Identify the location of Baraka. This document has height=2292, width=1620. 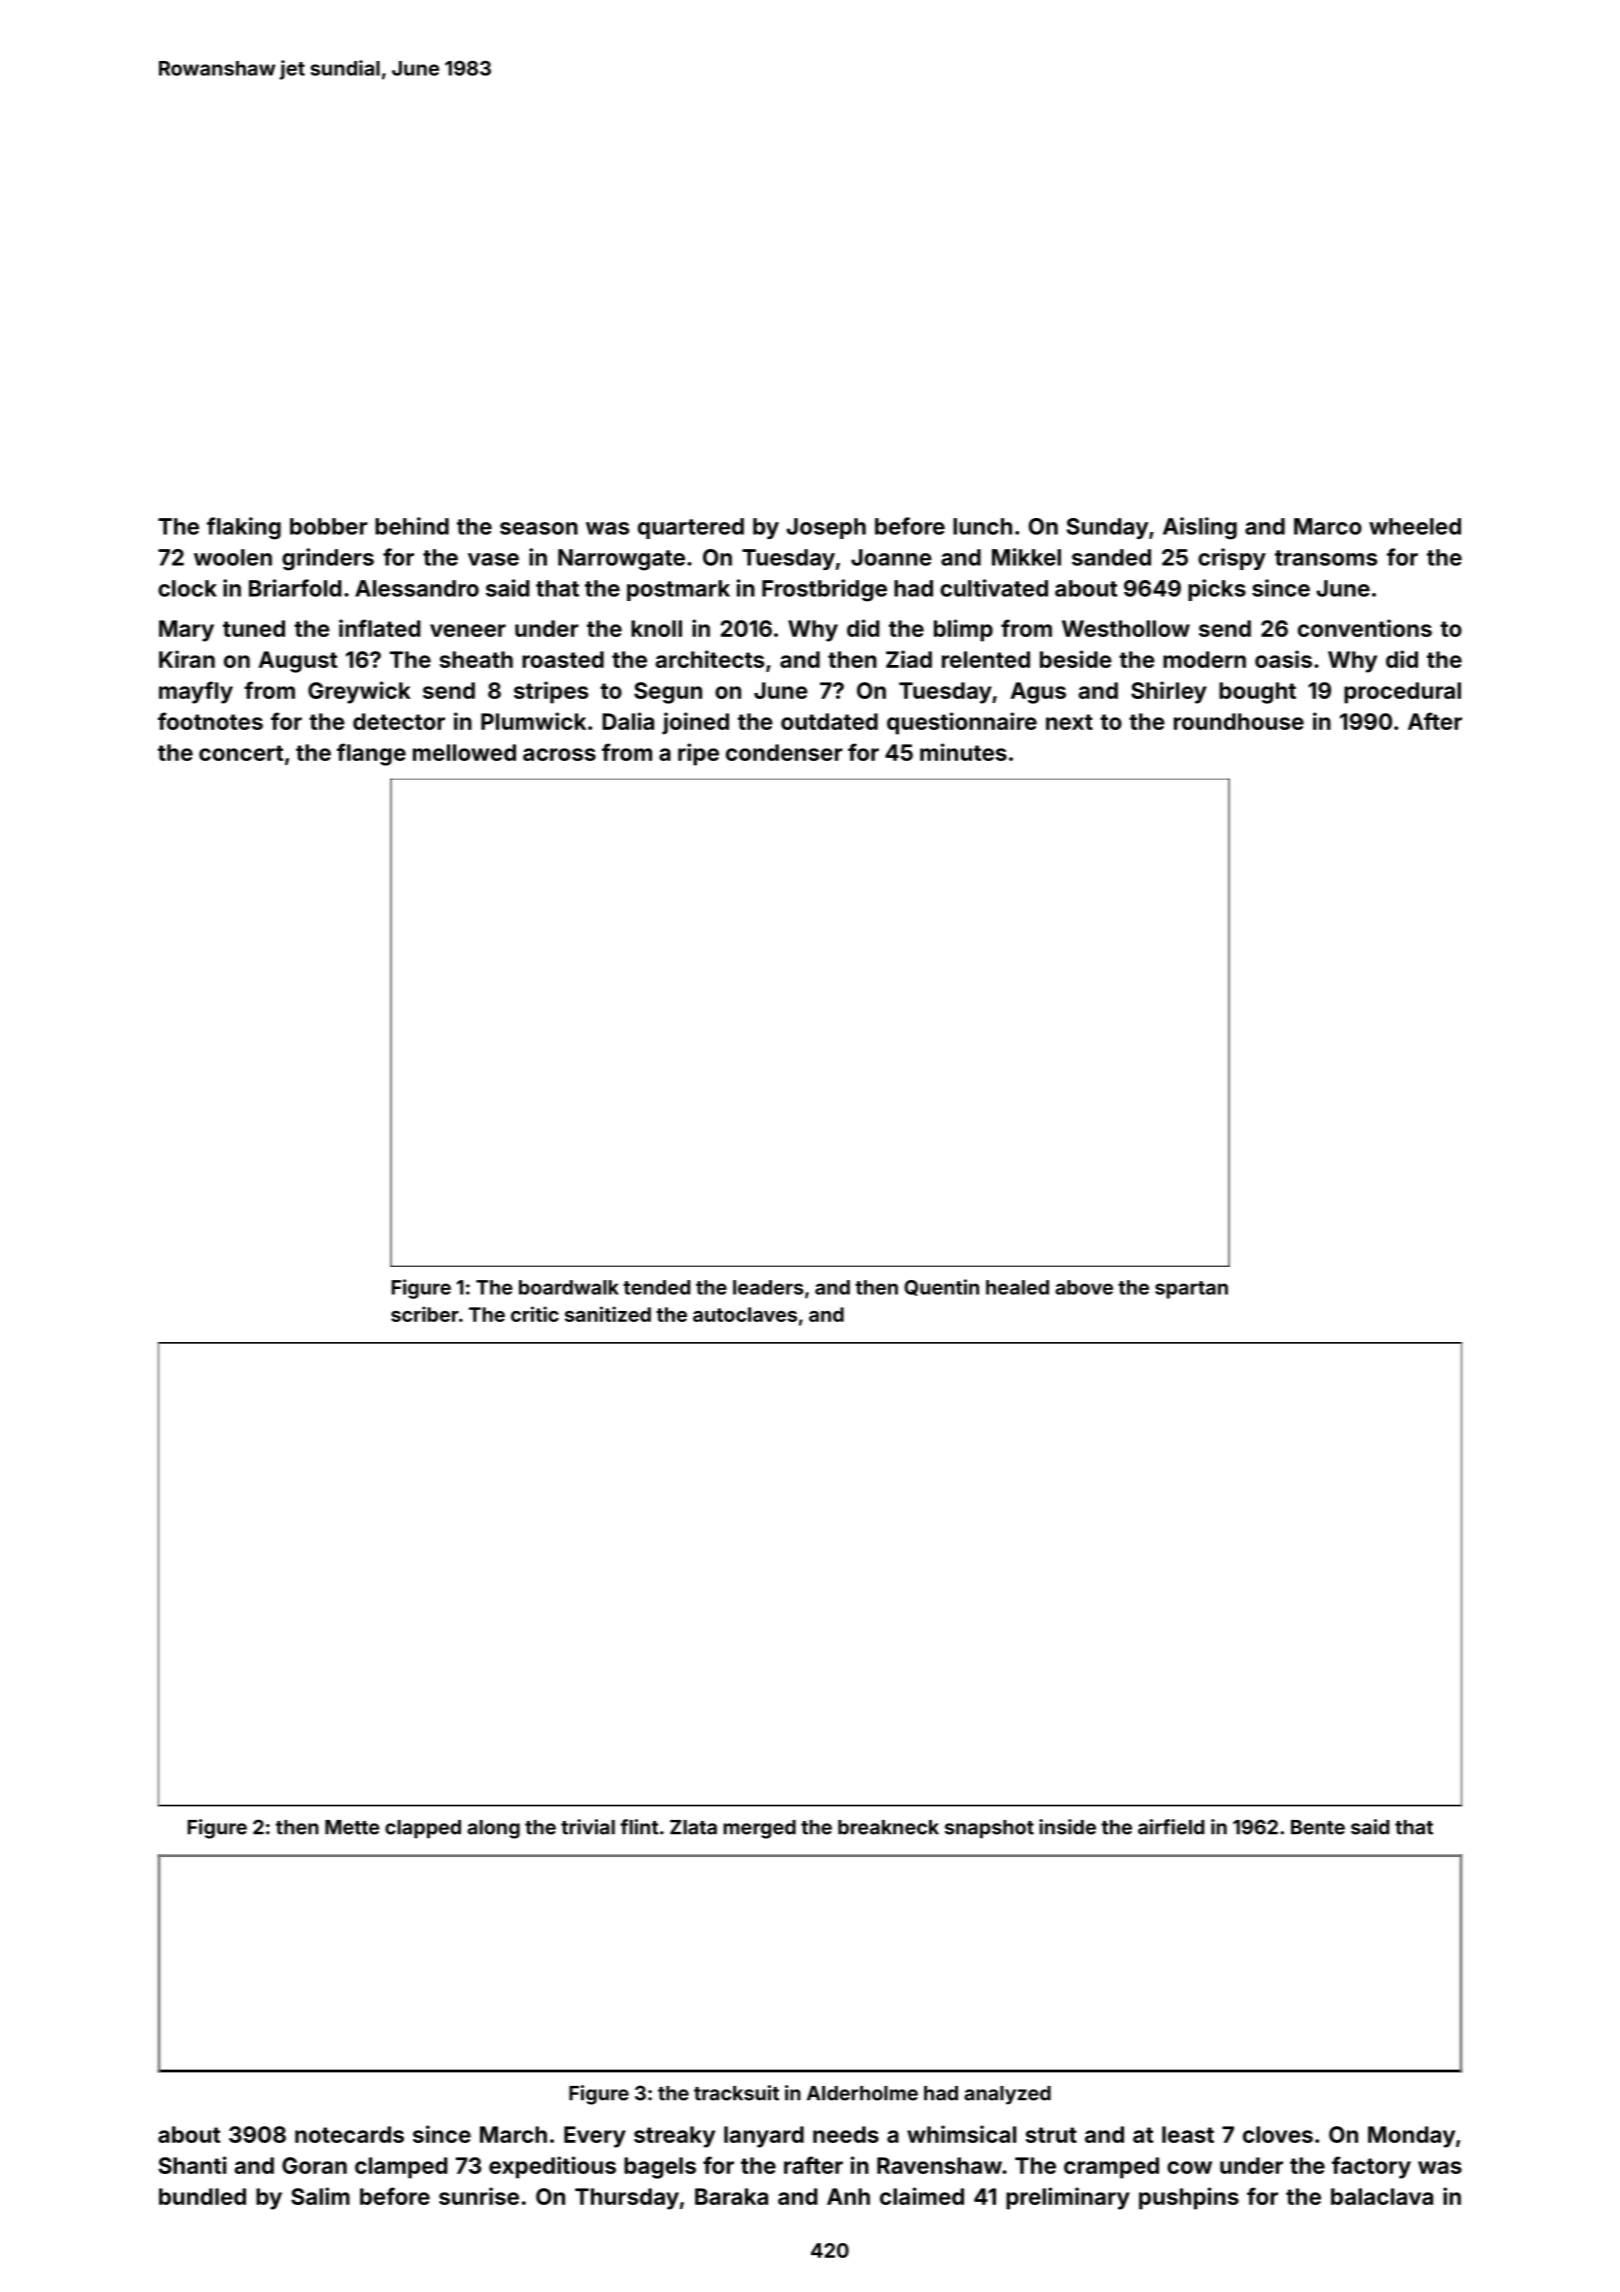
(731, 2196).
